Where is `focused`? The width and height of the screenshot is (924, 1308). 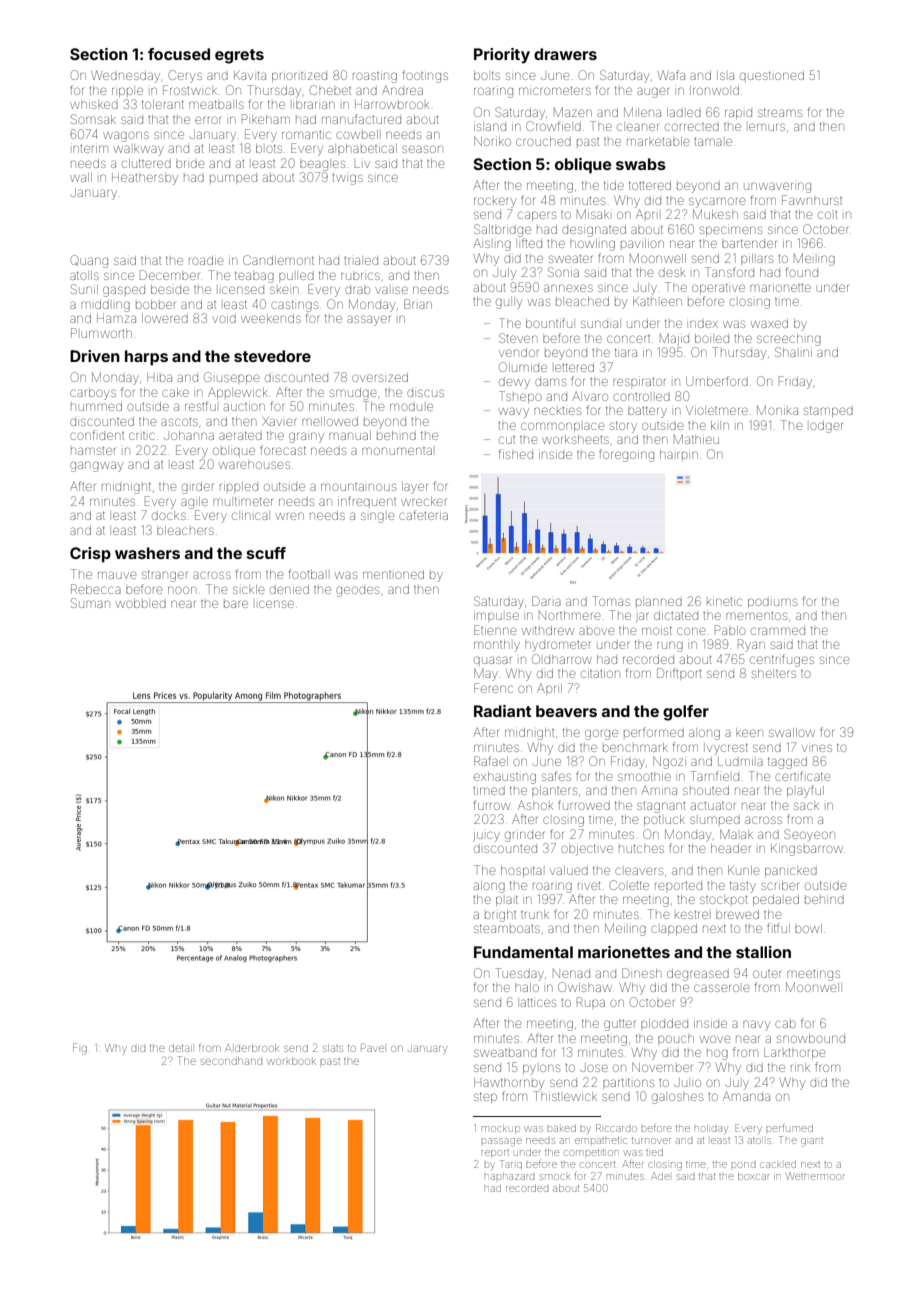 focused is located at coordinates (179, 54).
